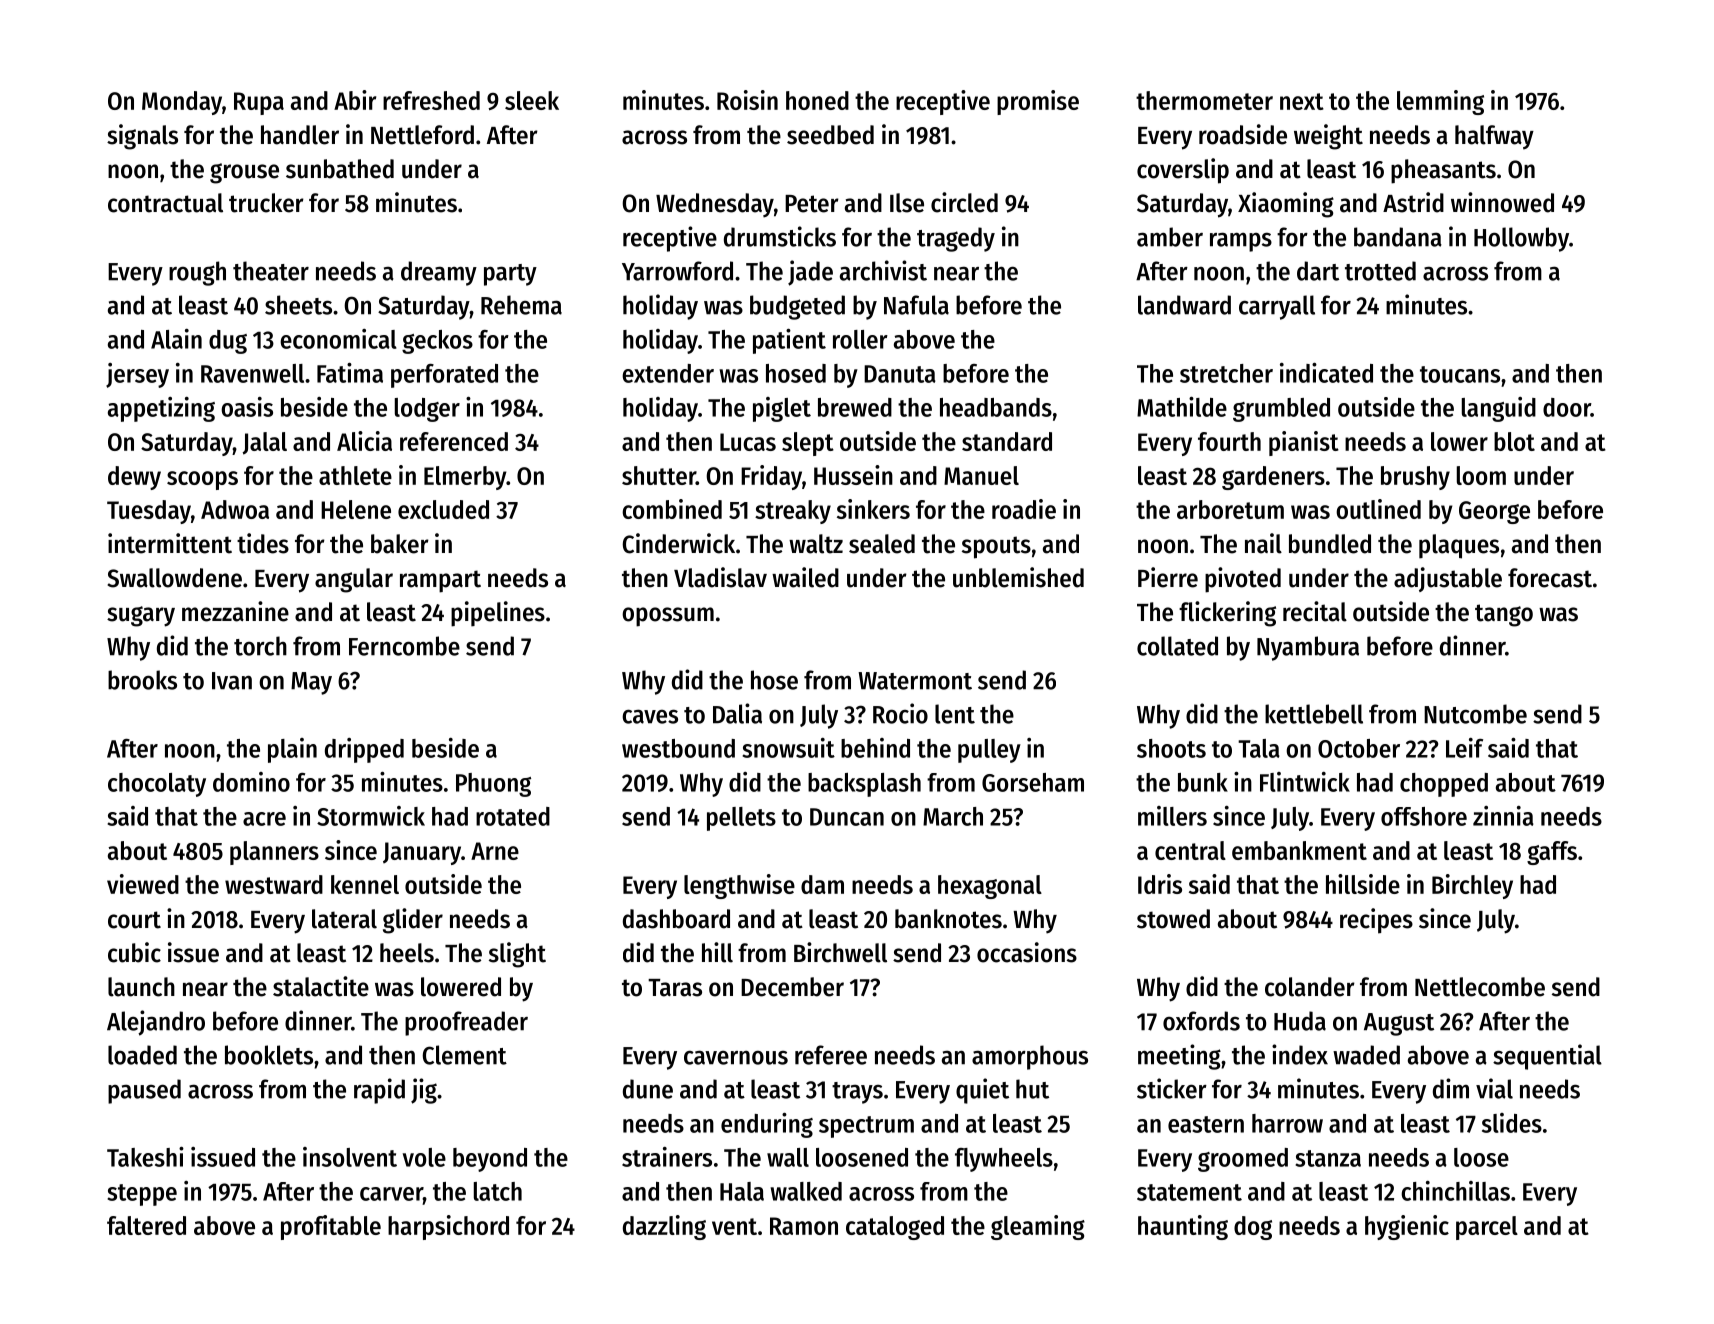 The image size is (1714, 1324). What do you see at coordinates (137, 375) in the screenshot?
I see `jersey` at bounding box center [137, 375].
